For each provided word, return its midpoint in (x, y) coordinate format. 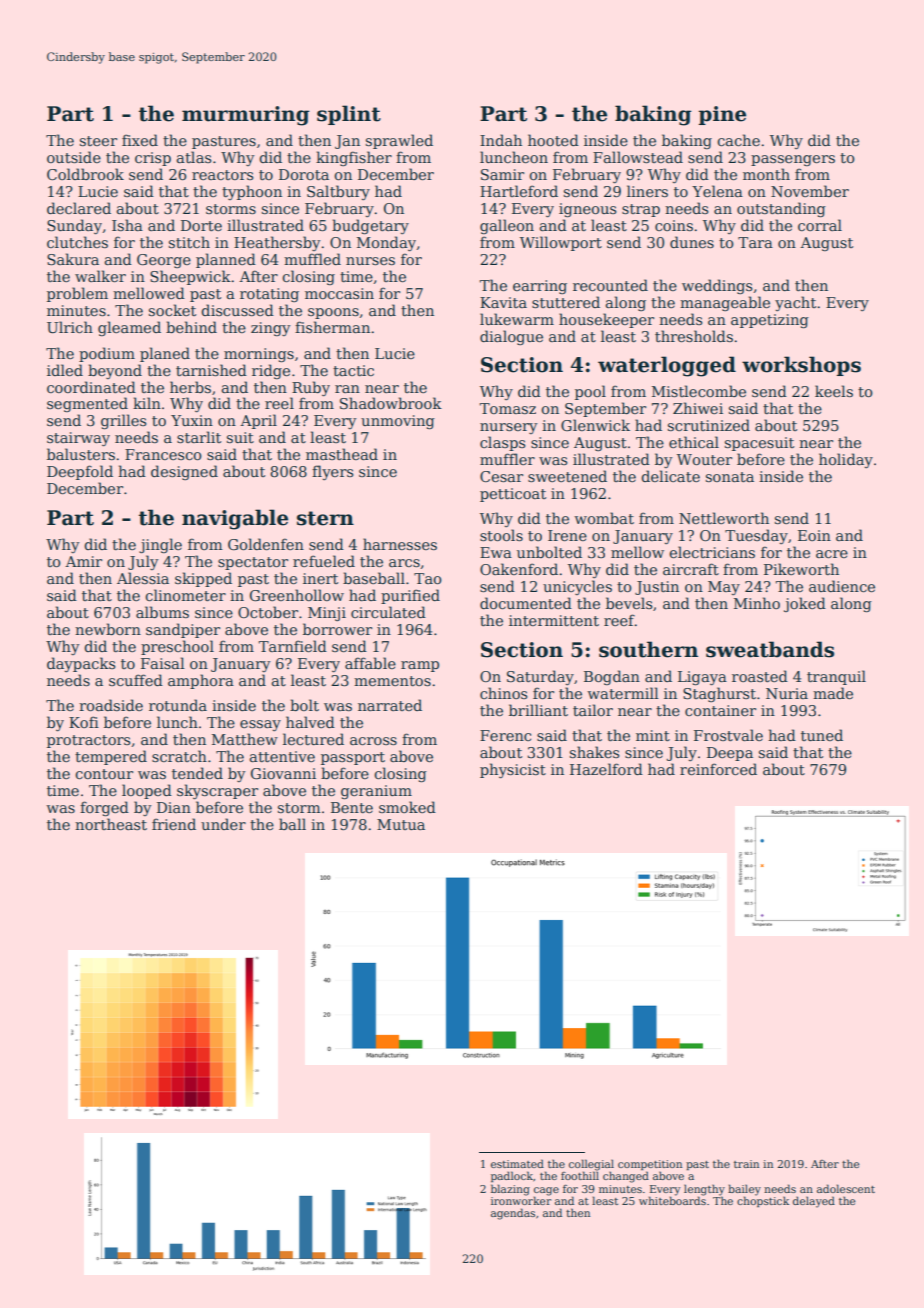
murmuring (246, 116)
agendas (513, 1214)
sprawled (399, 141)
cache (739, 140)
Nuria (787, 693)
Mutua (401, 824)
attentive (282, 756)
